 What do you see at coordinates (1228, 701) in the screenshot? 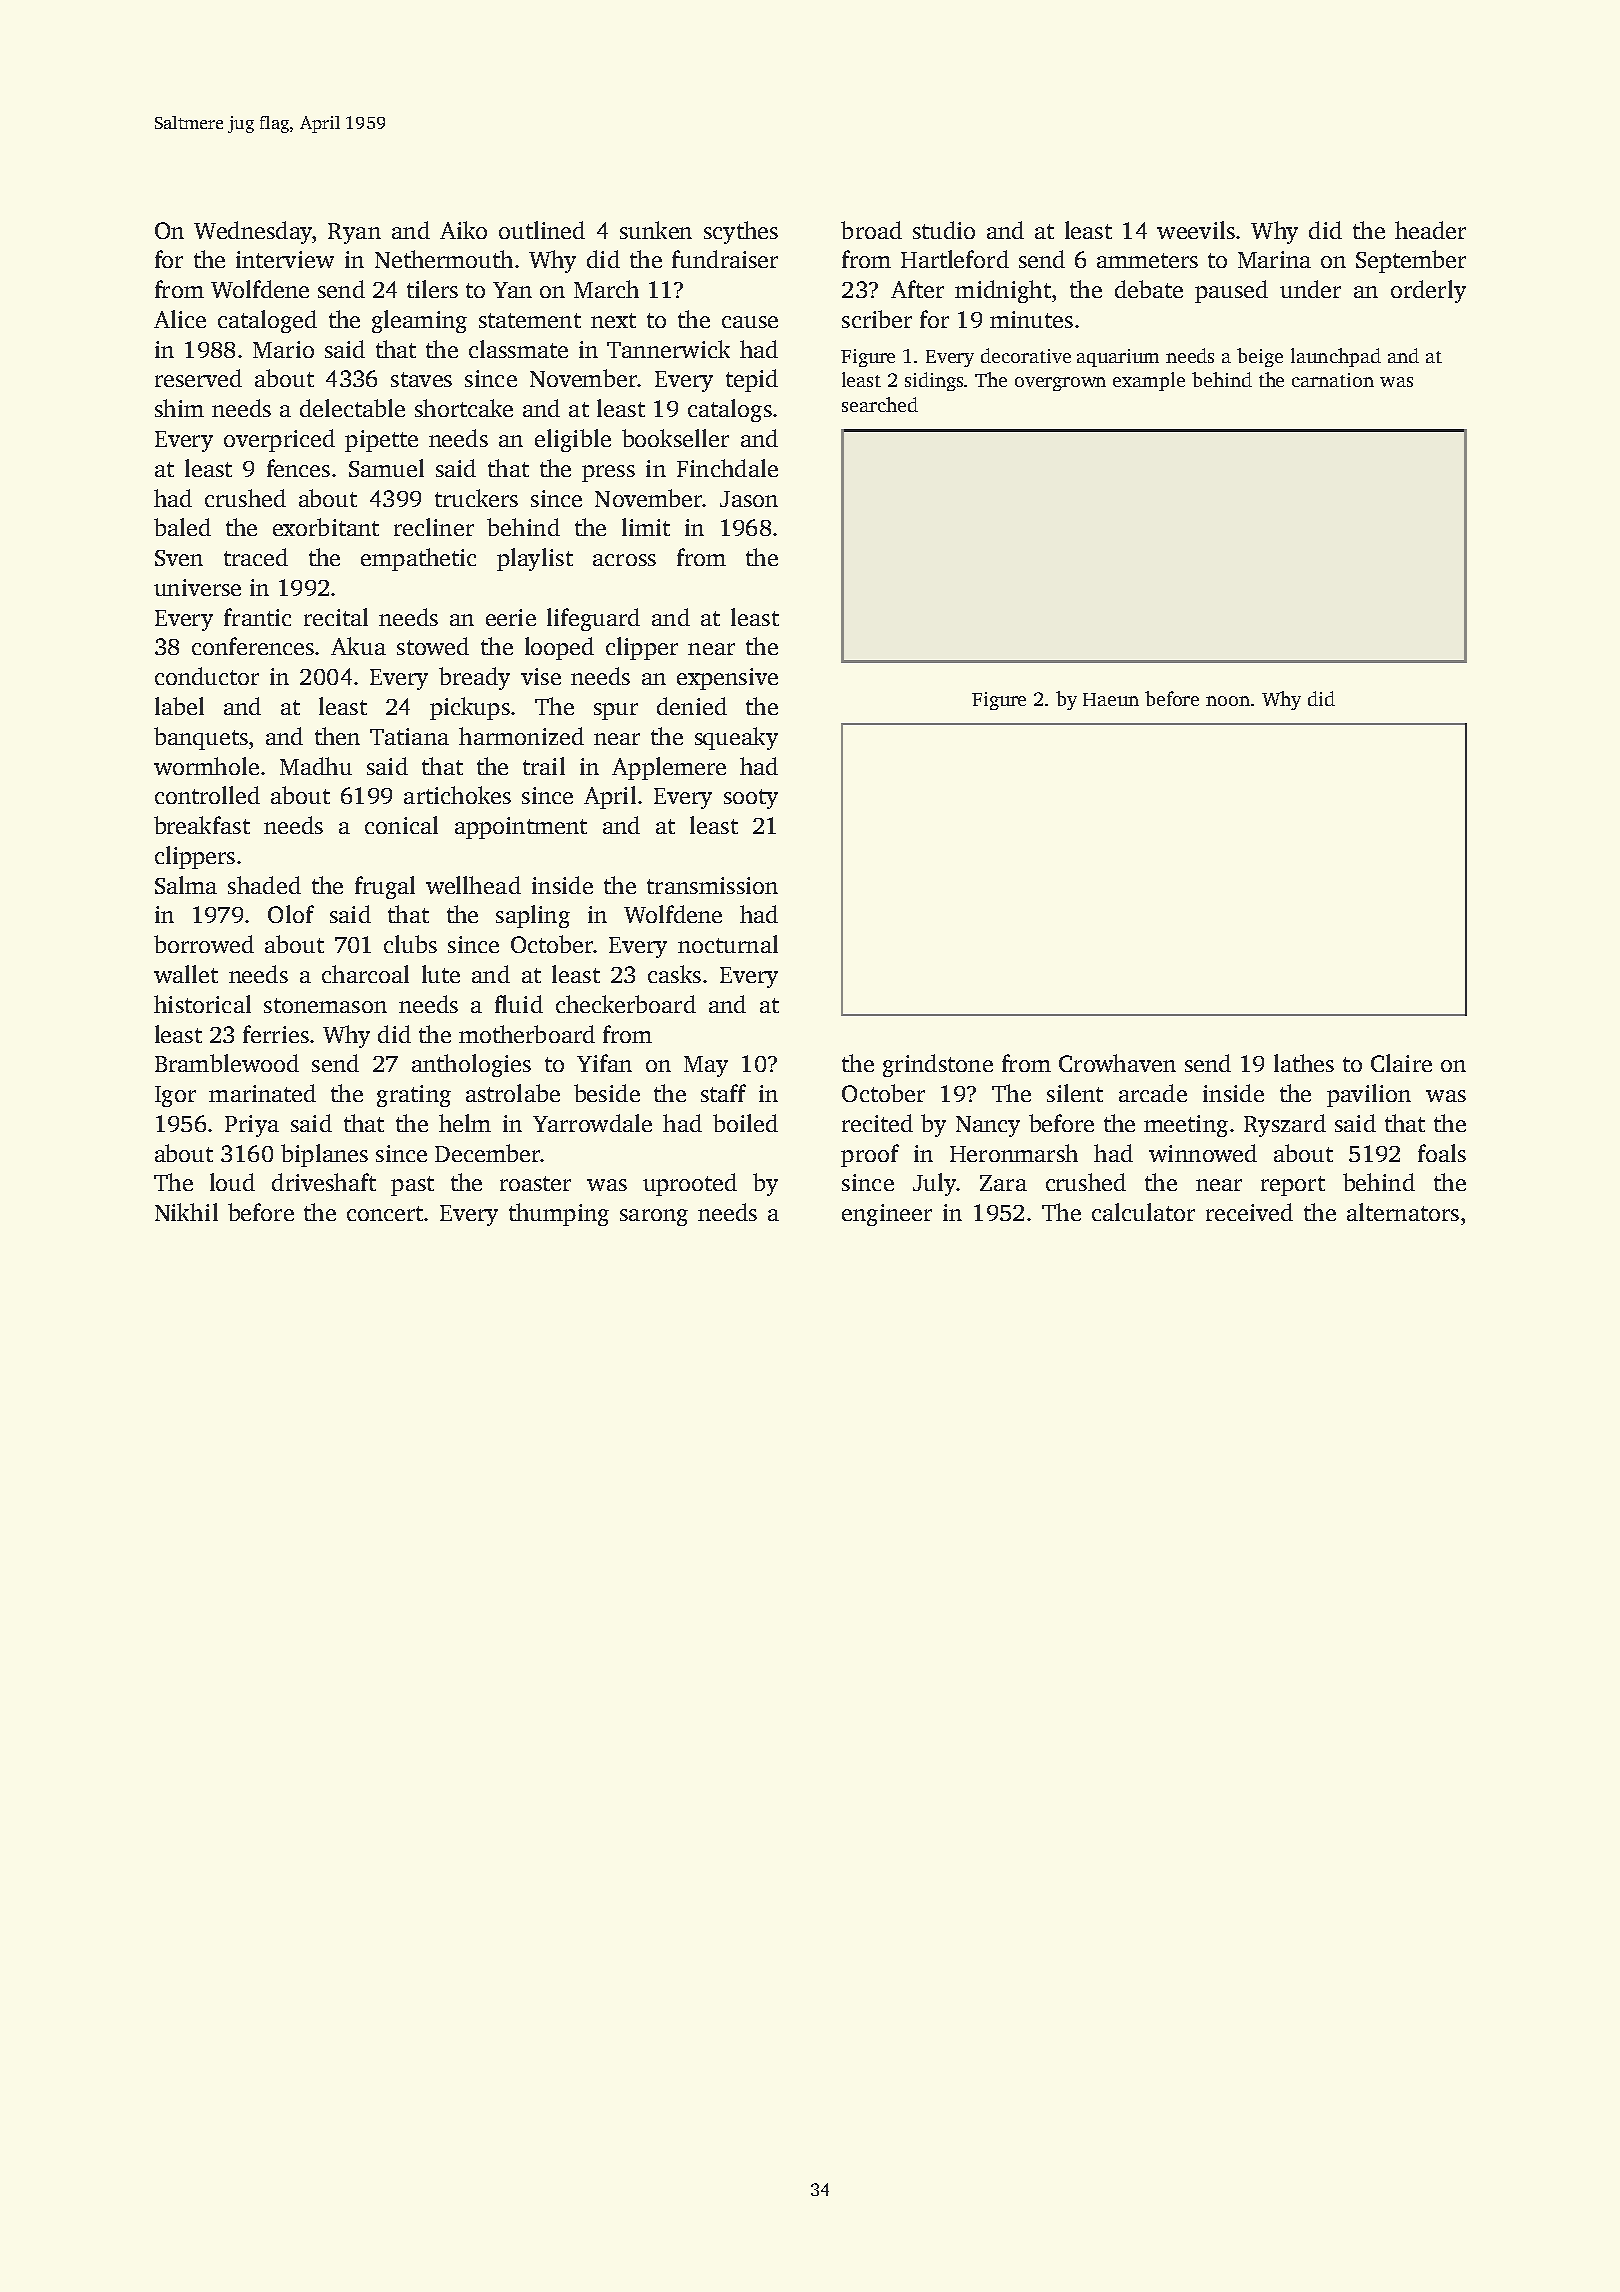
I see `noon` at bounding box center [1228, 701].
